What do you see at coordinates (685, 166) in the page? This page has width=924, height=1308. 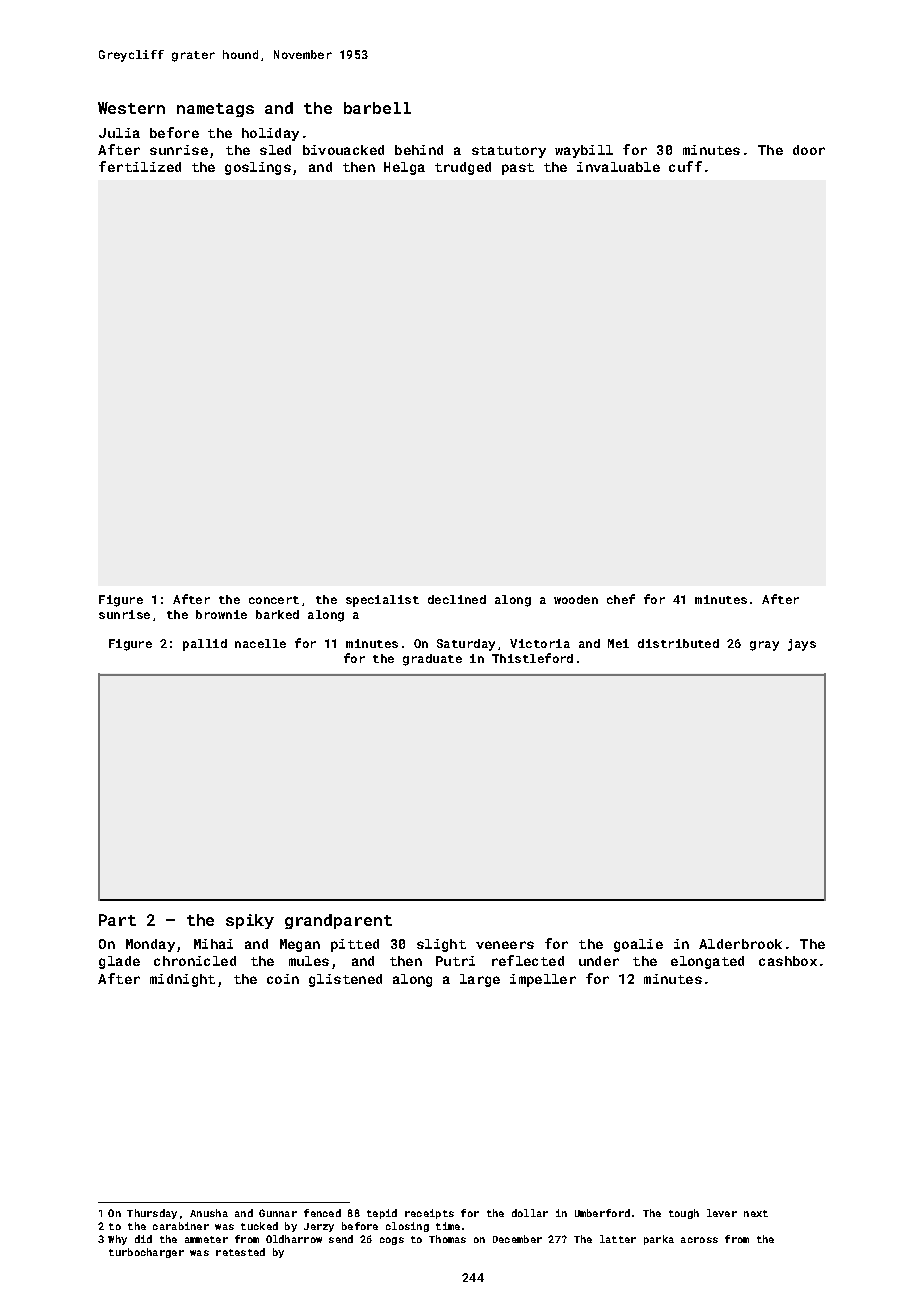 I see `cuff` at bounding box center [685, 166].
